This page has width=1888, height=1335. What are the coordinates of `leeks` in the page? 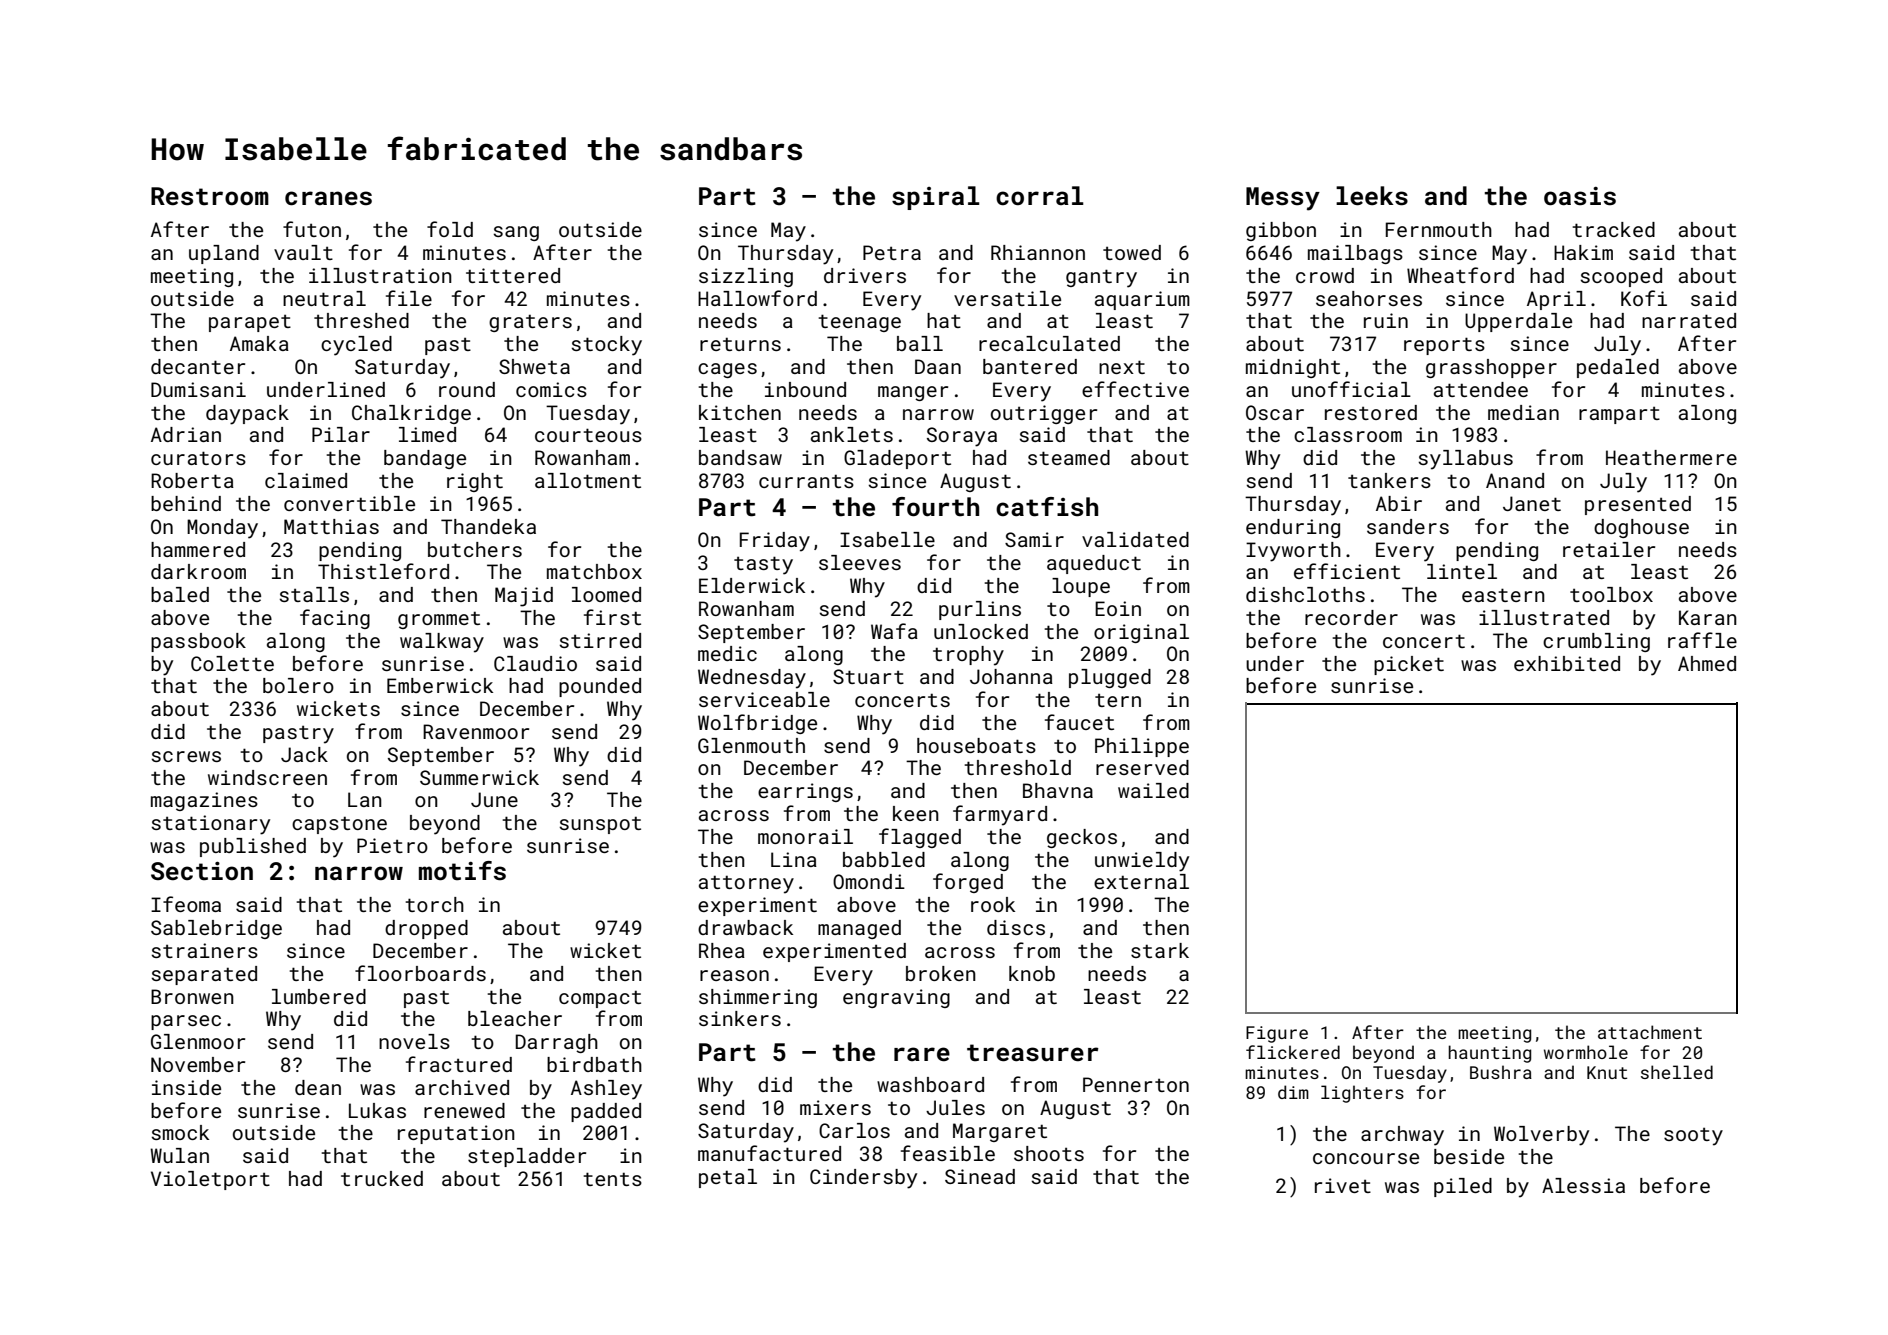 It's located at (1372, 196).
